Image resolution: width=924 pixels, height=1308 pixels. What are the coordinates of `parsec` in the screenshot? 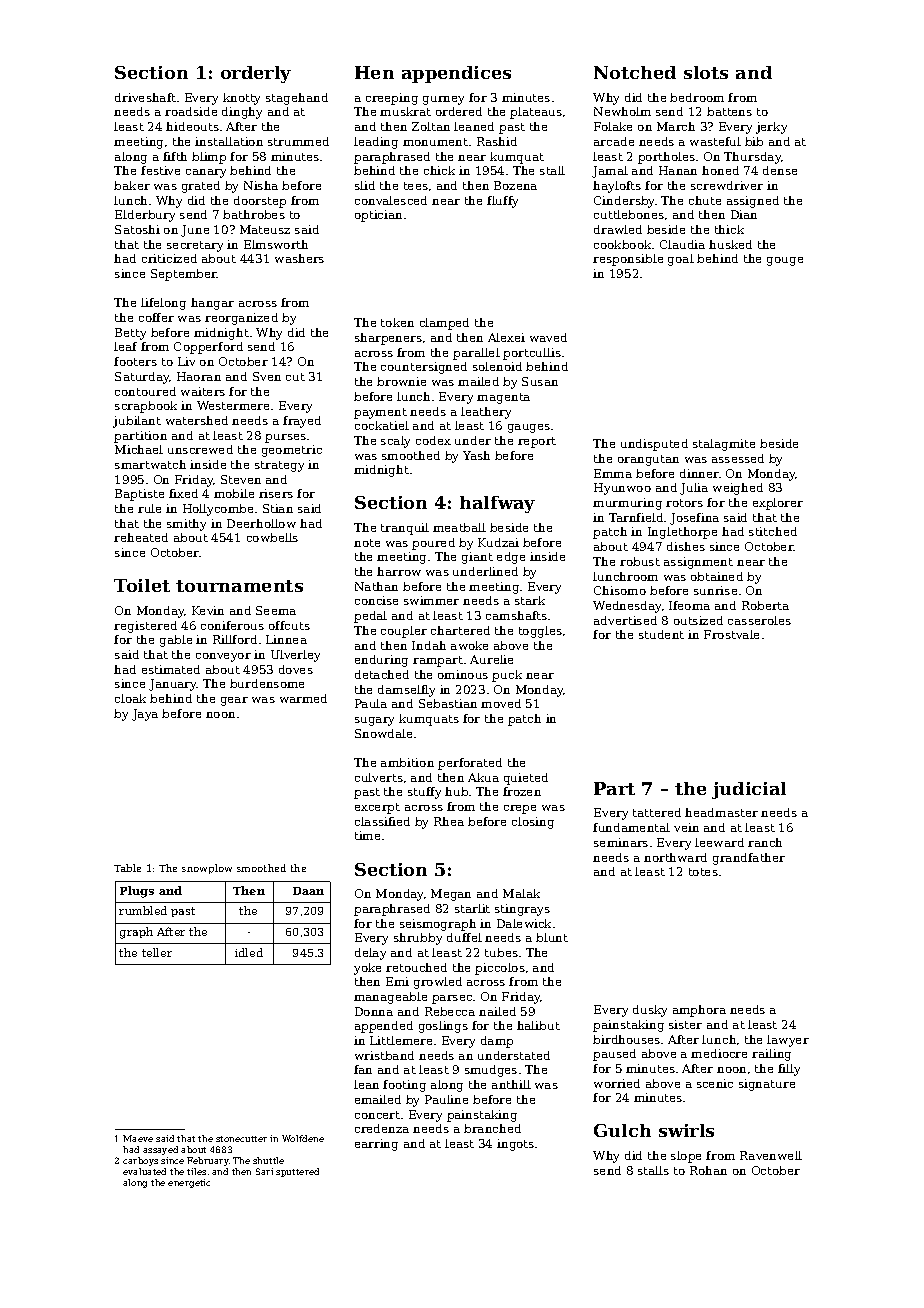 It's located at (452, 999).
